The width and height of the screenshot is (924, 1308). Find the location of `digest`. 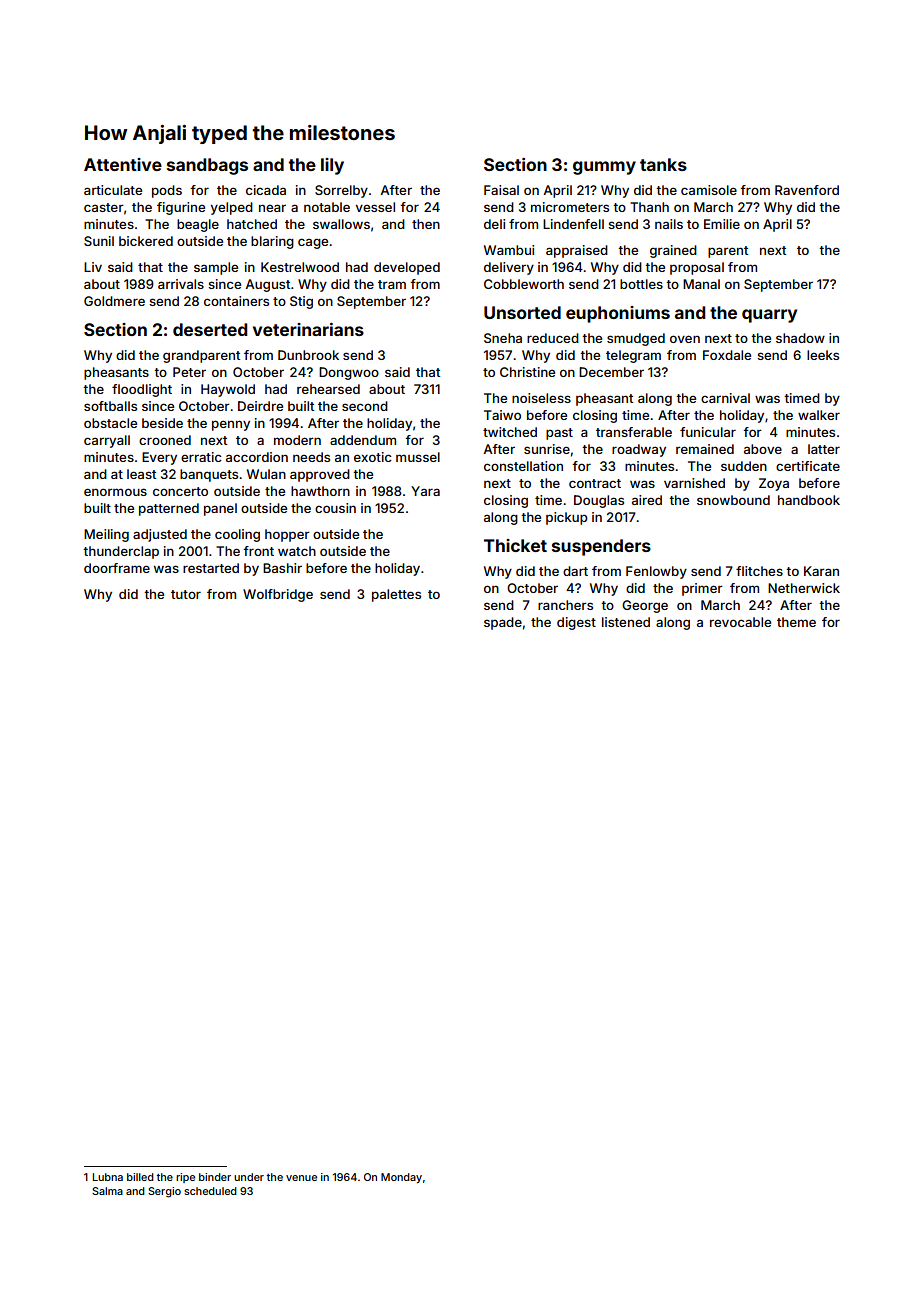

digest is located at coordinates (576, 623).
